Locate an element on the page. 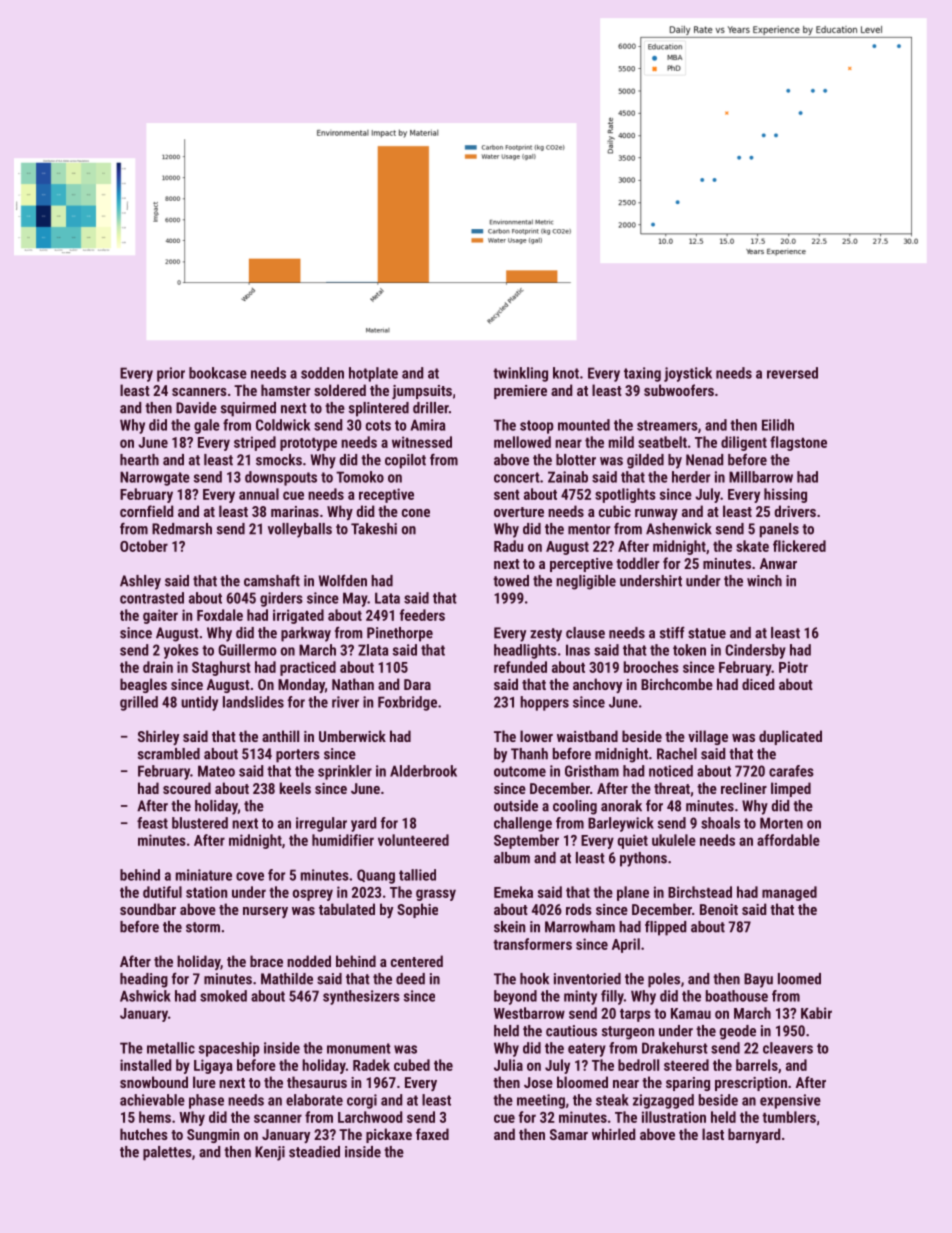 Image resolution: width=952 pixels, height=1233 pixels. sodden is located at coordinates (322, 373).
